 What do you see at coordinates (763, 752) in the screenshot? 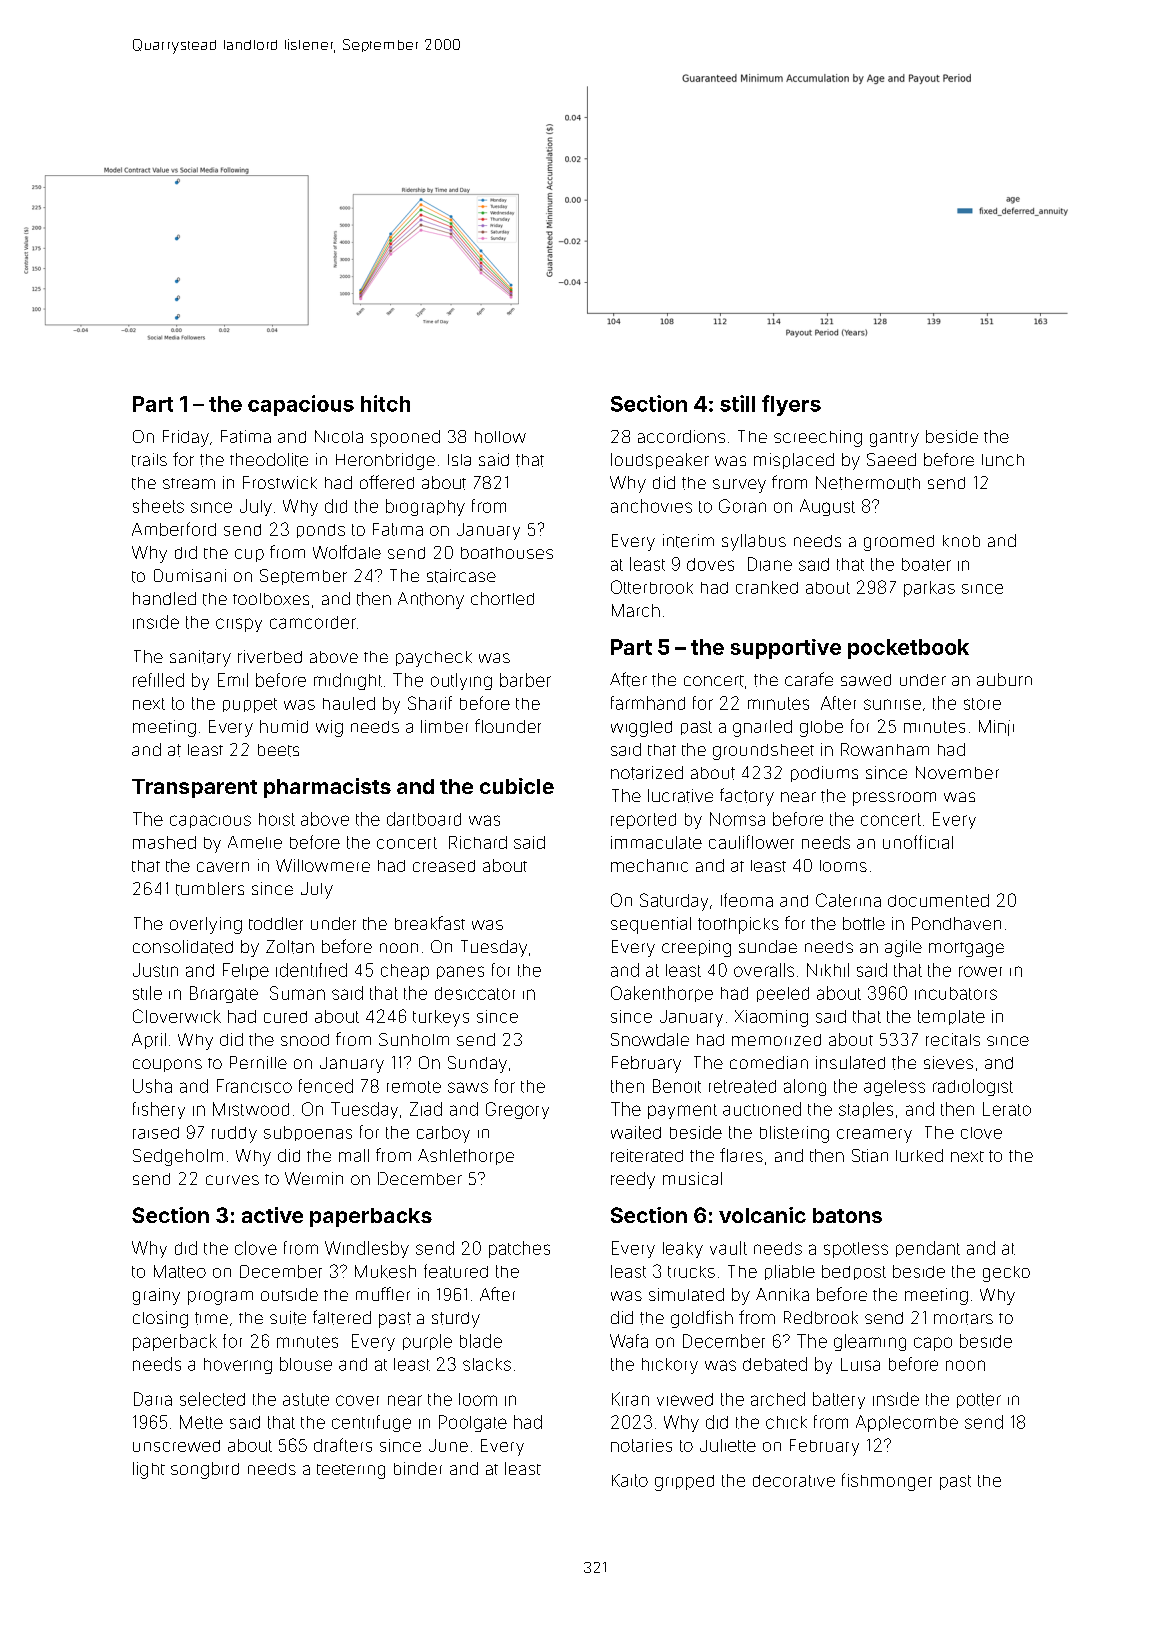
I see `groundsheet` at bounding box center [763, 752].
